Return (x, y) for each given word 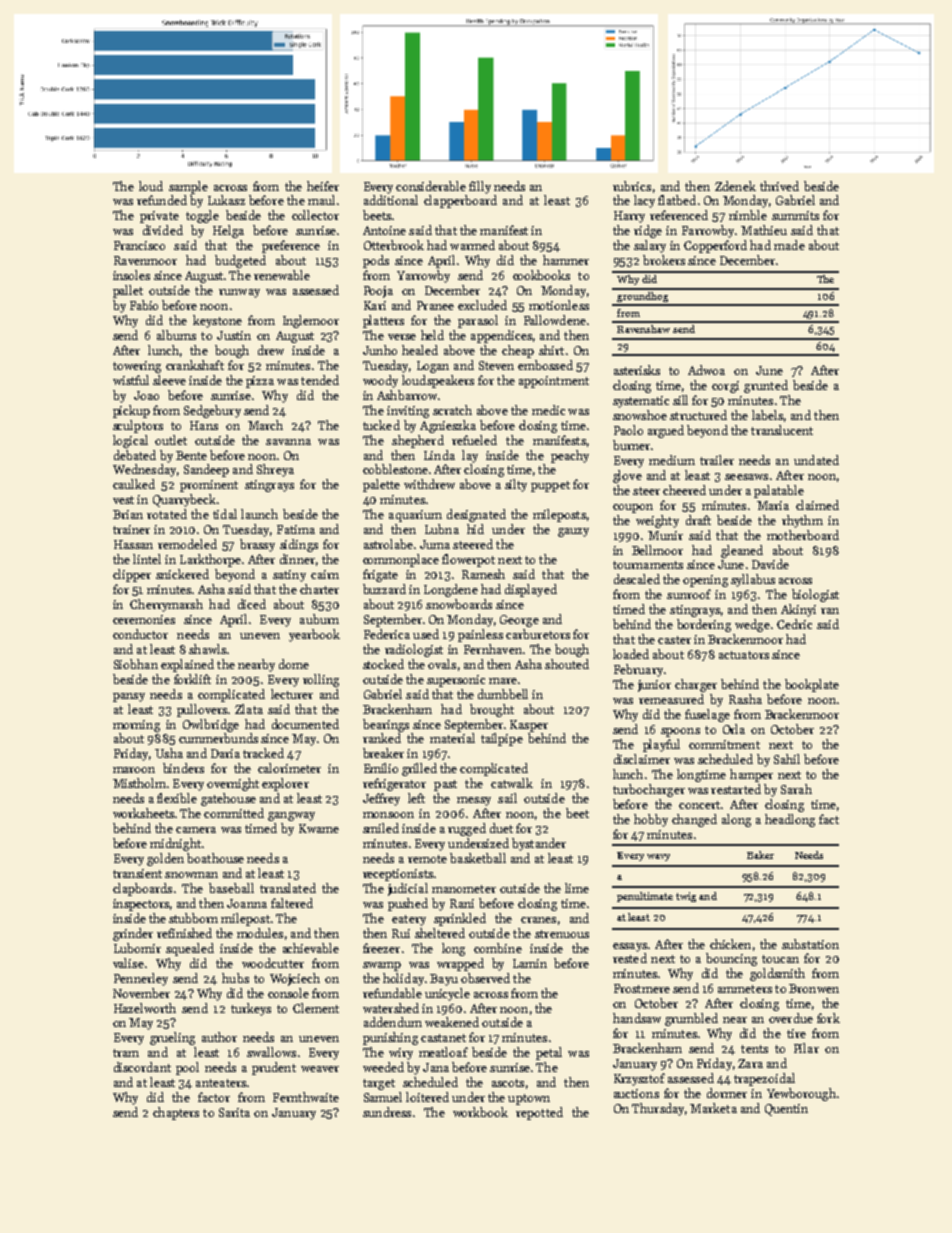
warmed (472, 245)
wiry (401, 1054)
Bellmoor (657, 550)
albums (176, 335)
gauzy (573, 532)
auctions (636, 1093)
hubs (235, 978)
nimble (748, 215)
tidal (225, 514)
